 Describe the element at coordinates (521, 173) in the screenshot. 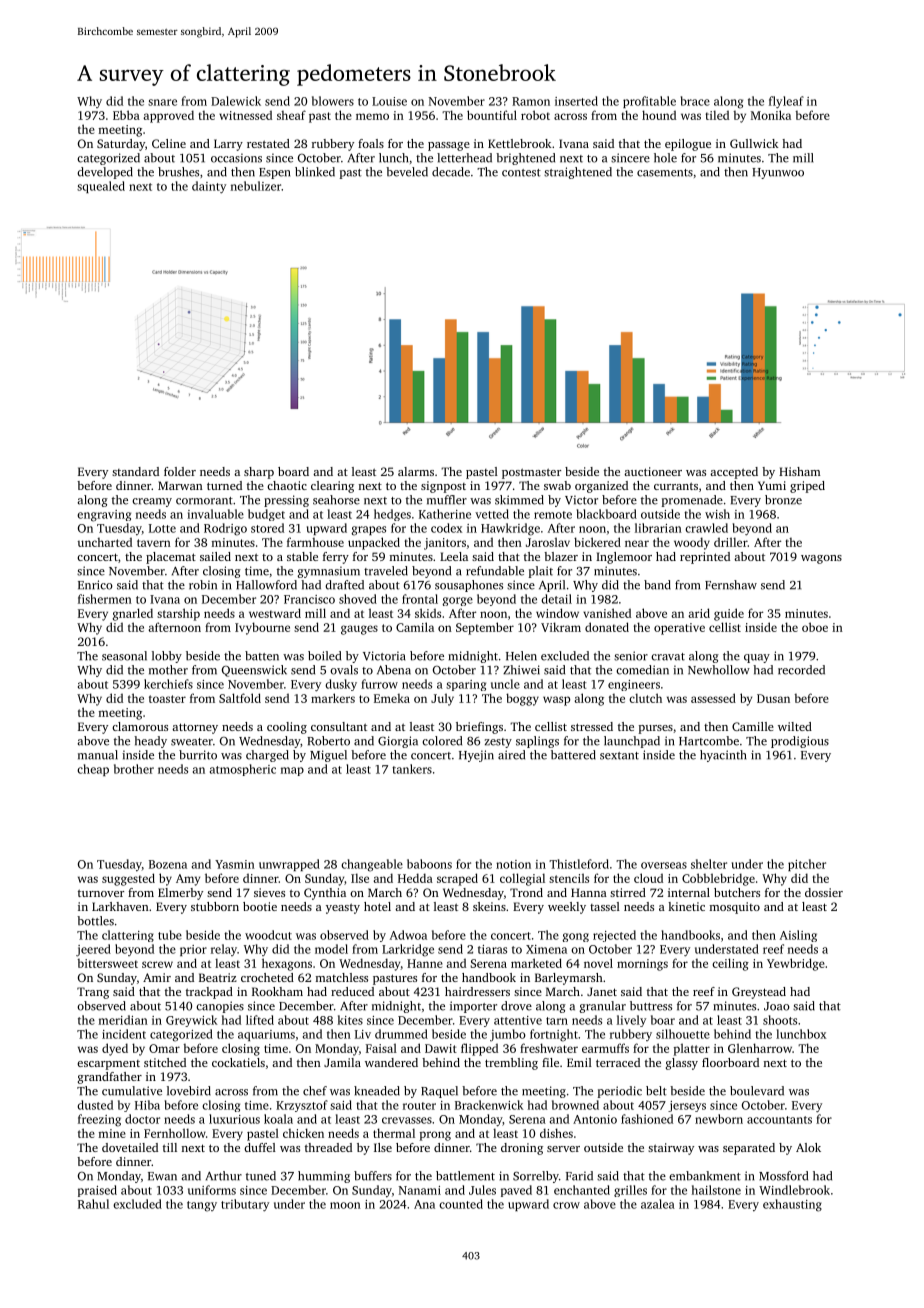

I see `contest` at that location.
